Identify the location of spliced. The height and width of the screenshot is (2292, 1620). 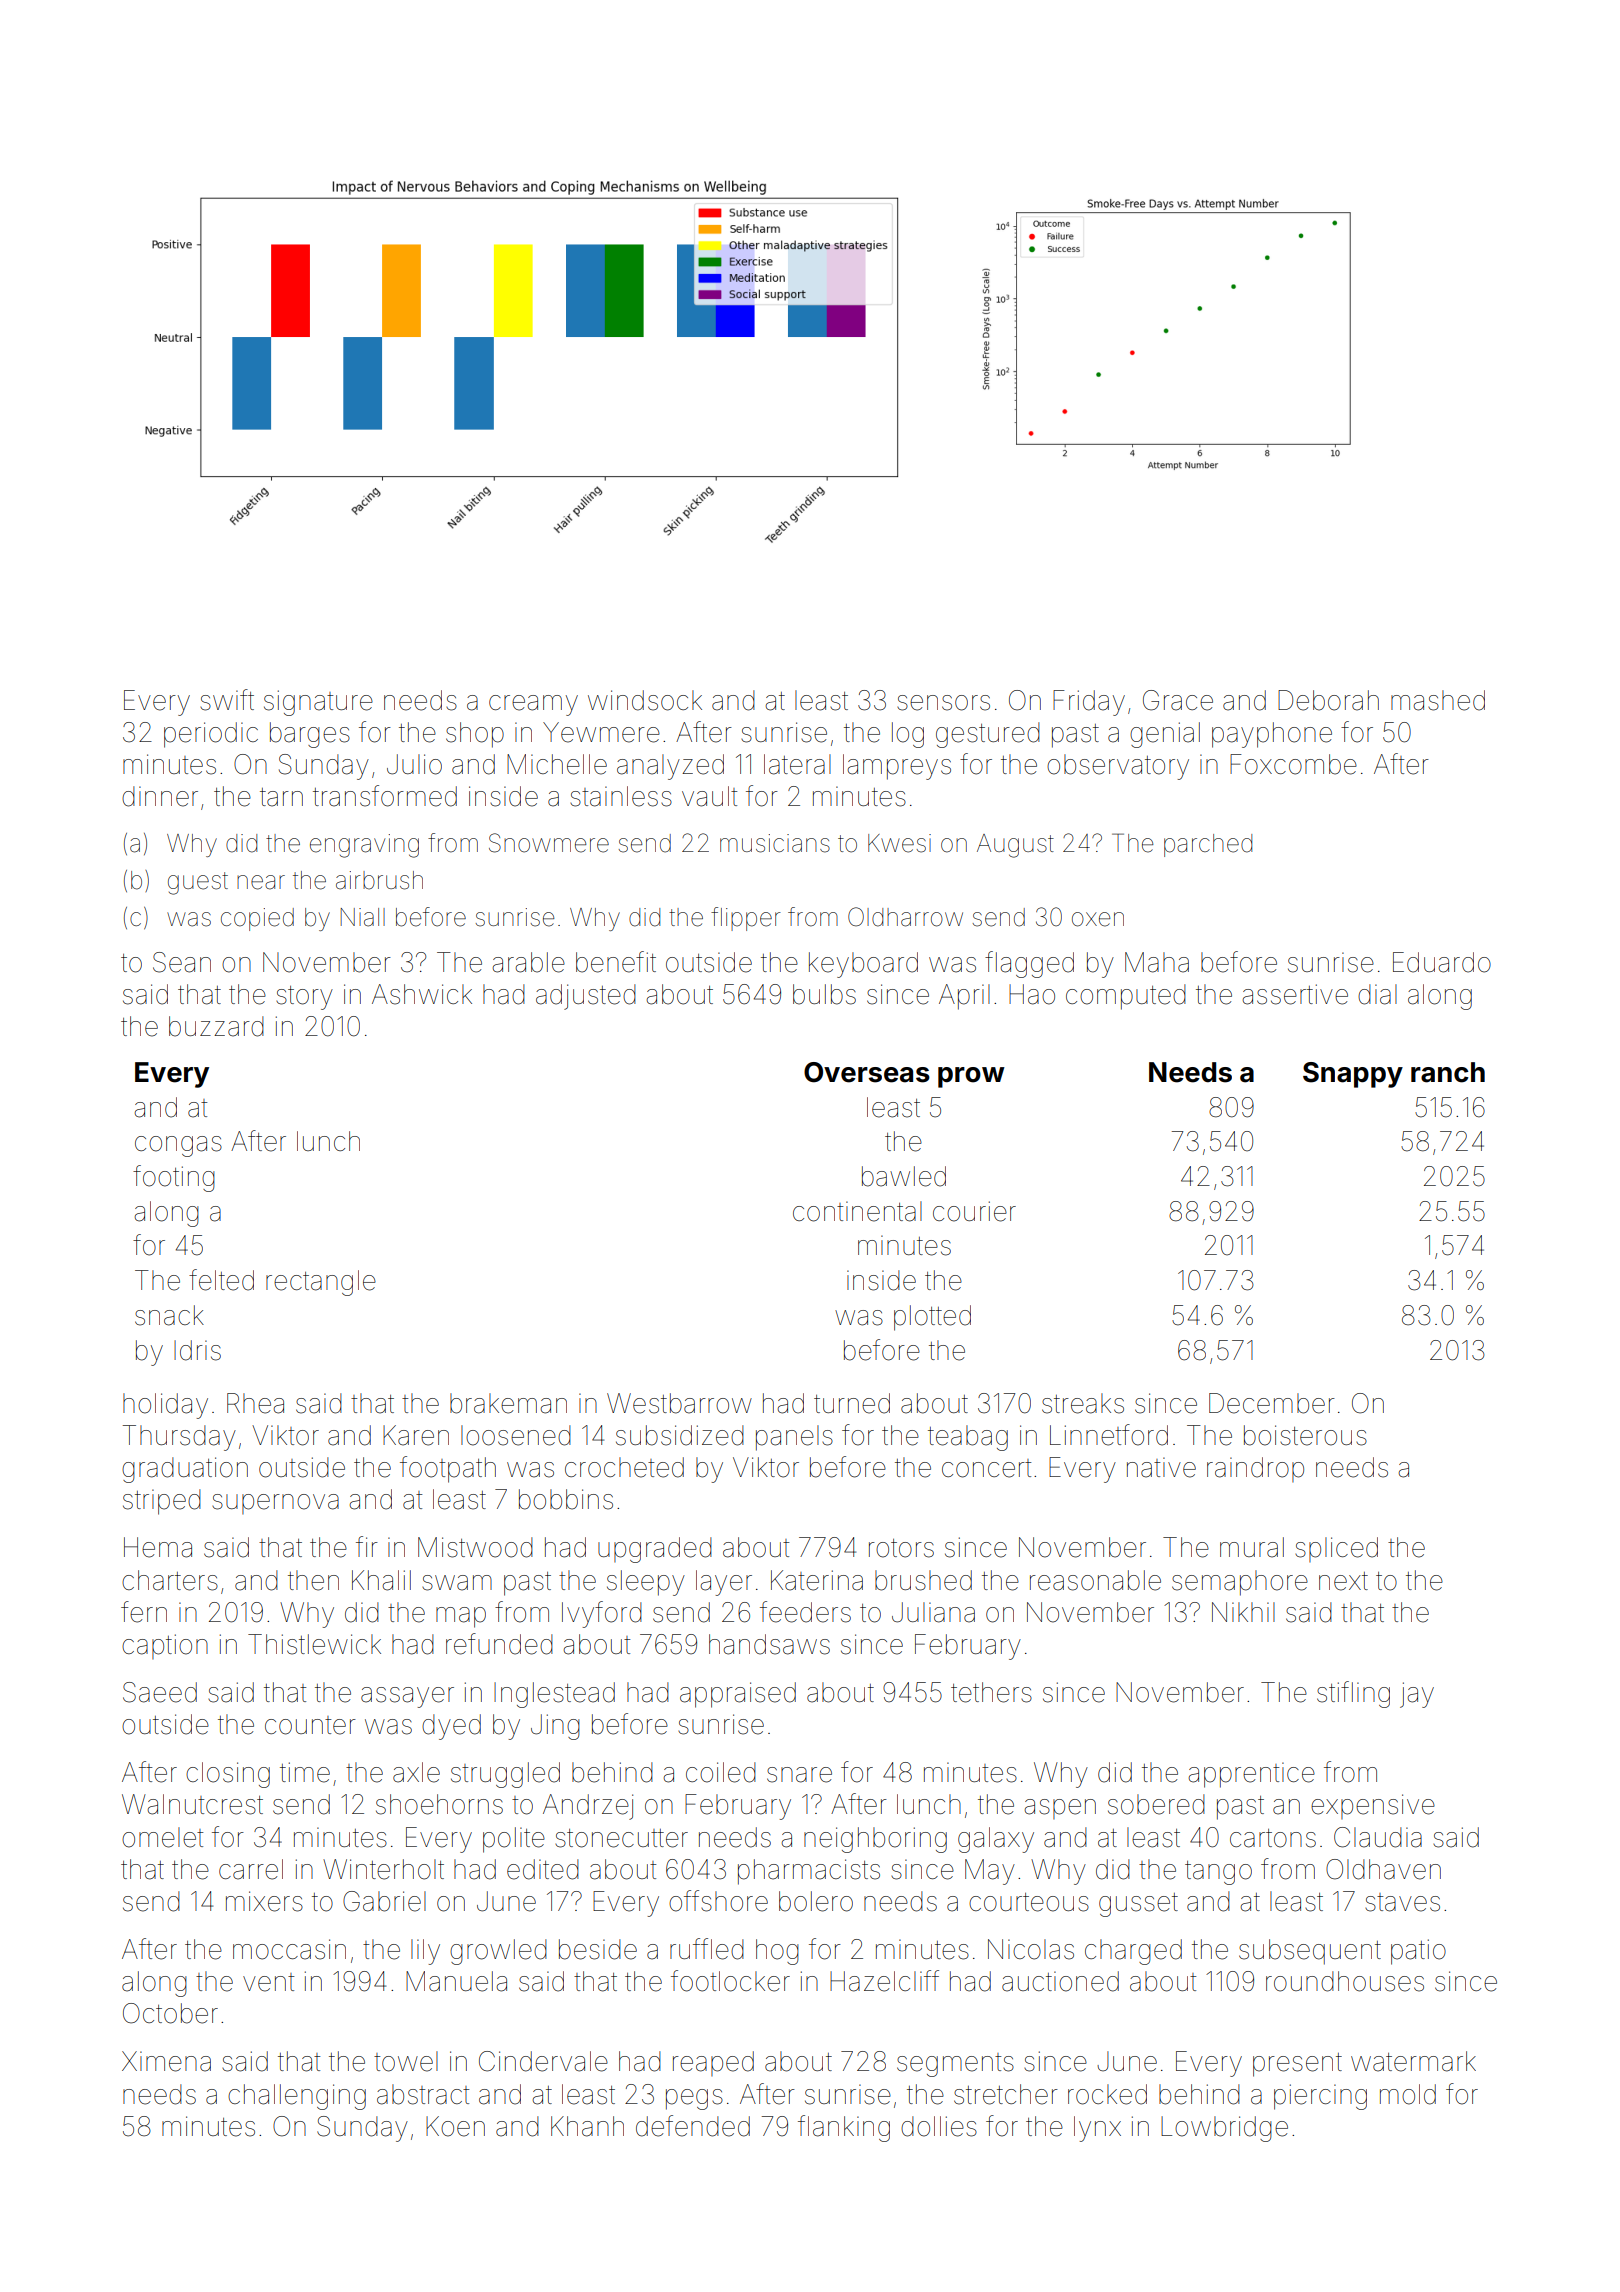
(1336, 1549).
